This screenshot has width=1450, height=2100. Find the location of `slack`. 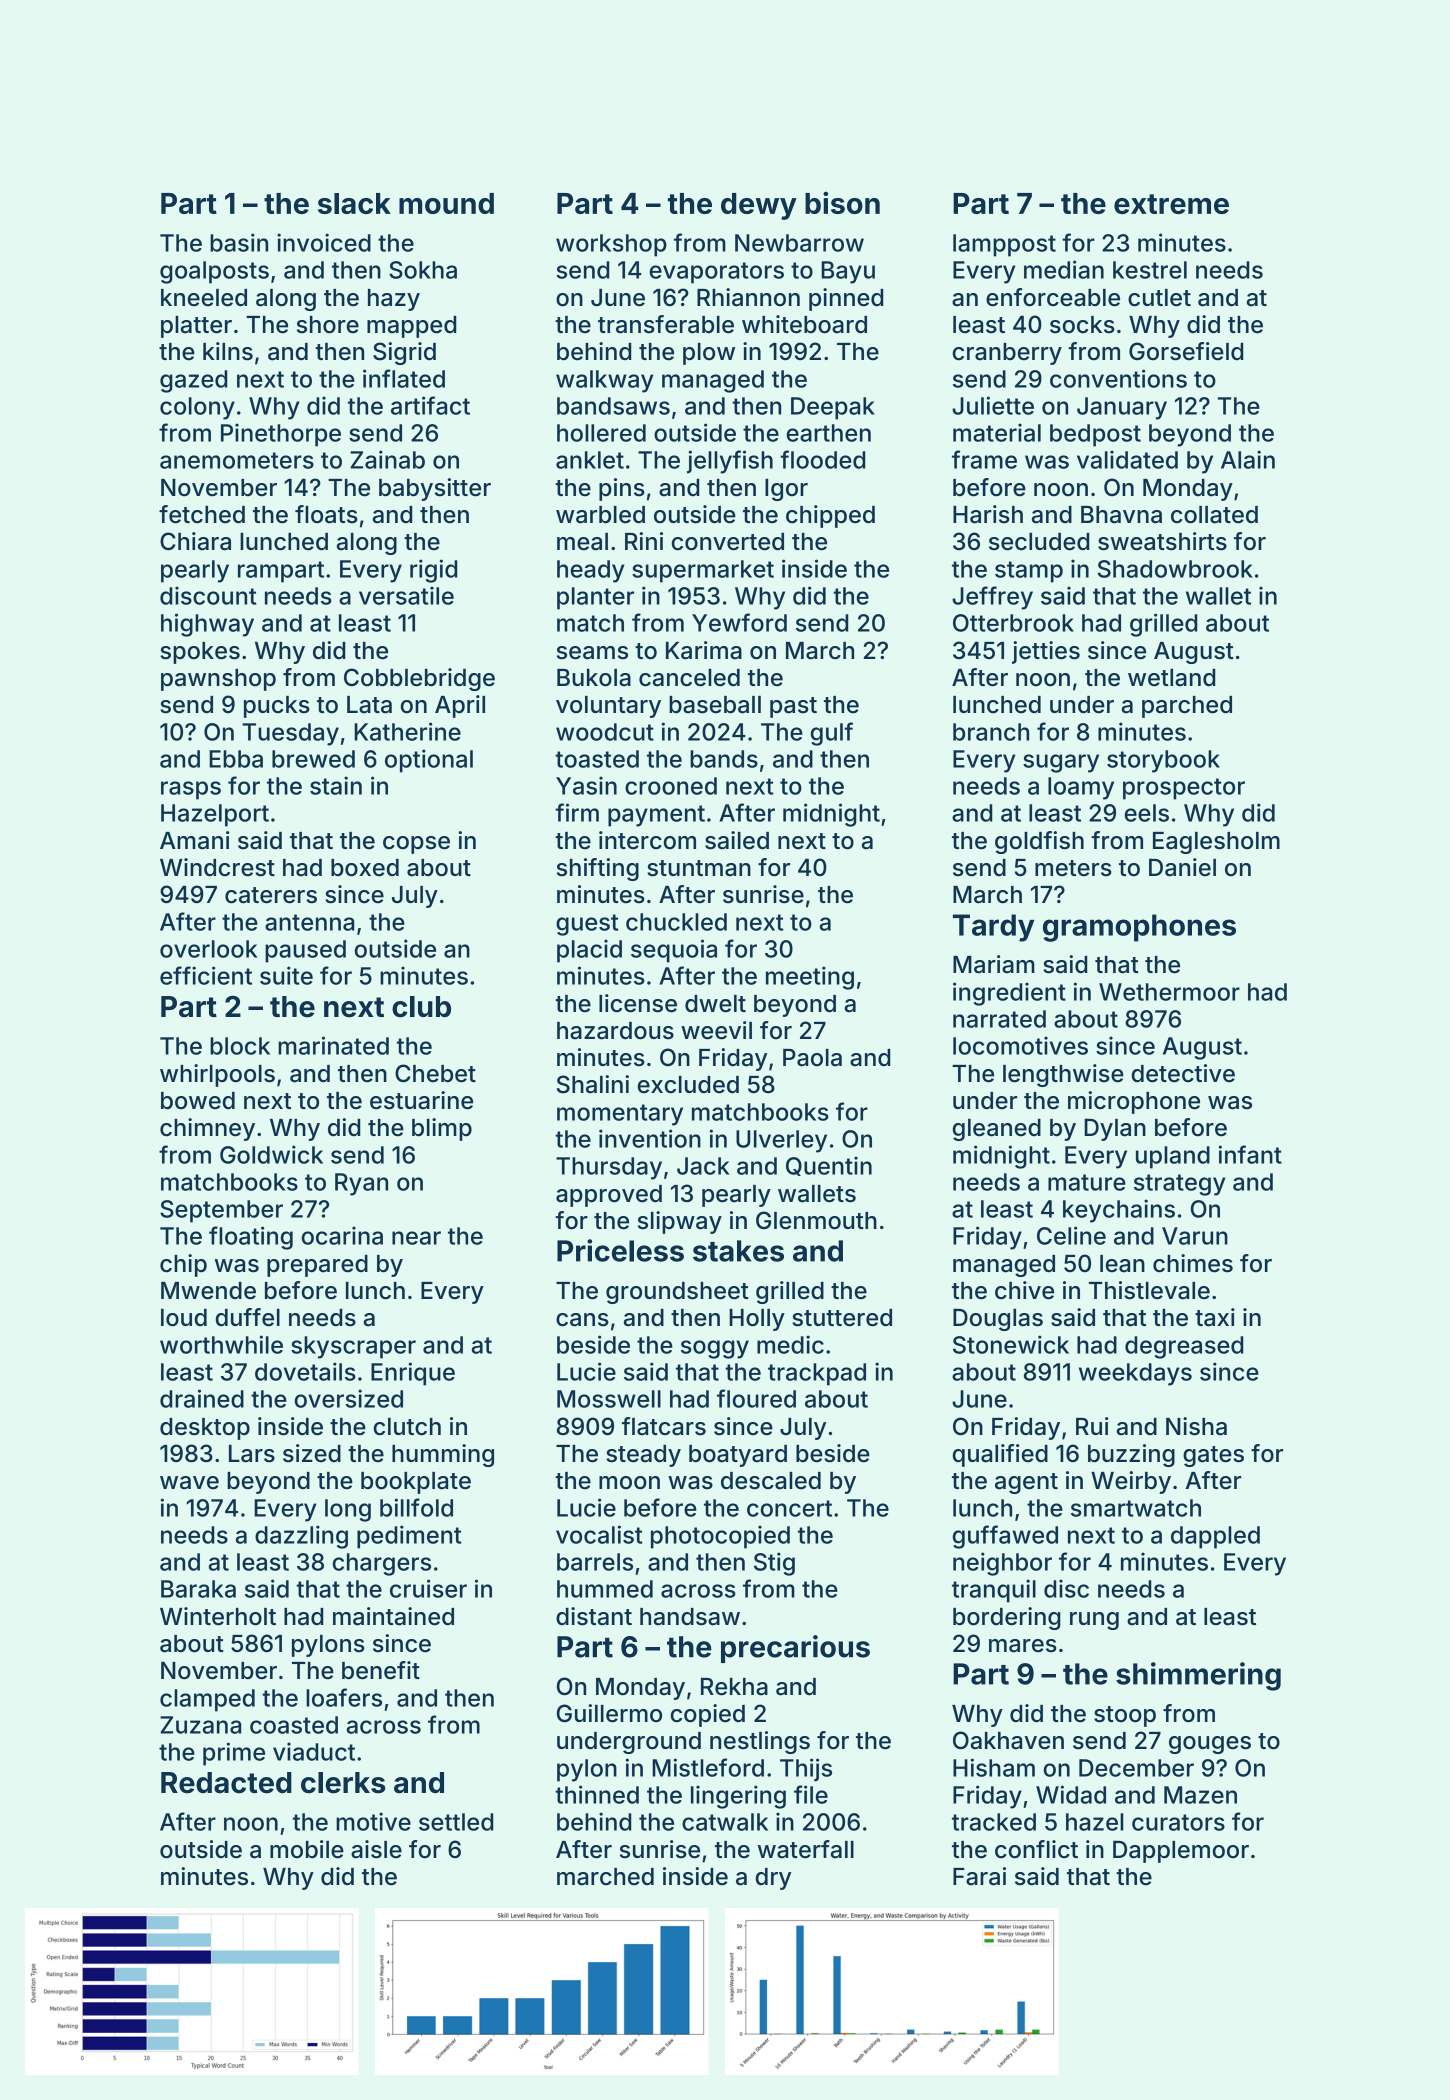

slack is located at coordinates (354, 203).
